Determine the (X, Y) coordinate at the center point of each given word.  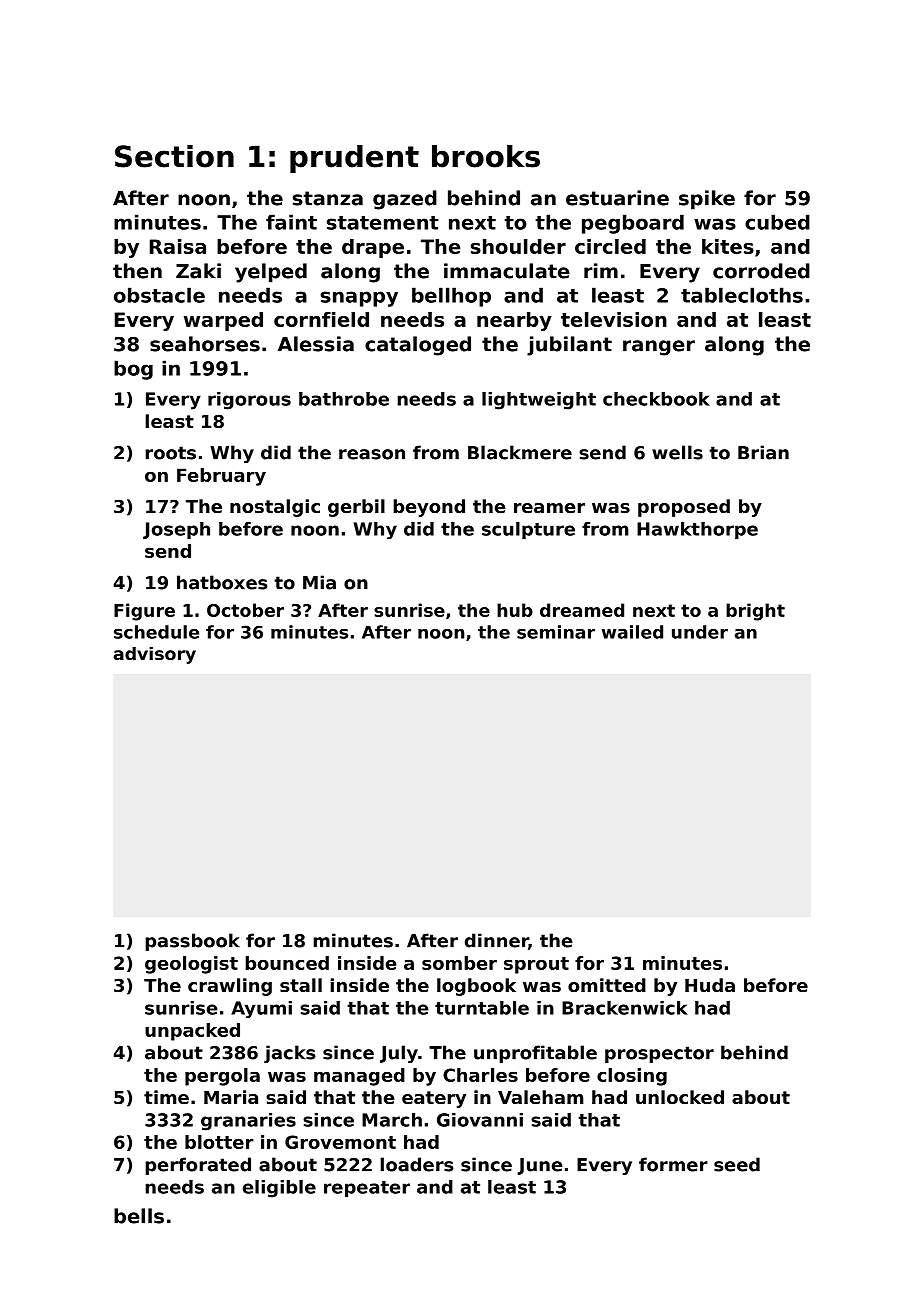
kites (728, 246)
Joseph (176, 530)
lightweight (539, 401)
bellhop (451, 297)
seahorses (205, 344)
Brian (763, 452)
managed (359, 1077)
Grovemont (340, 1142)
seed (737, 1164)
